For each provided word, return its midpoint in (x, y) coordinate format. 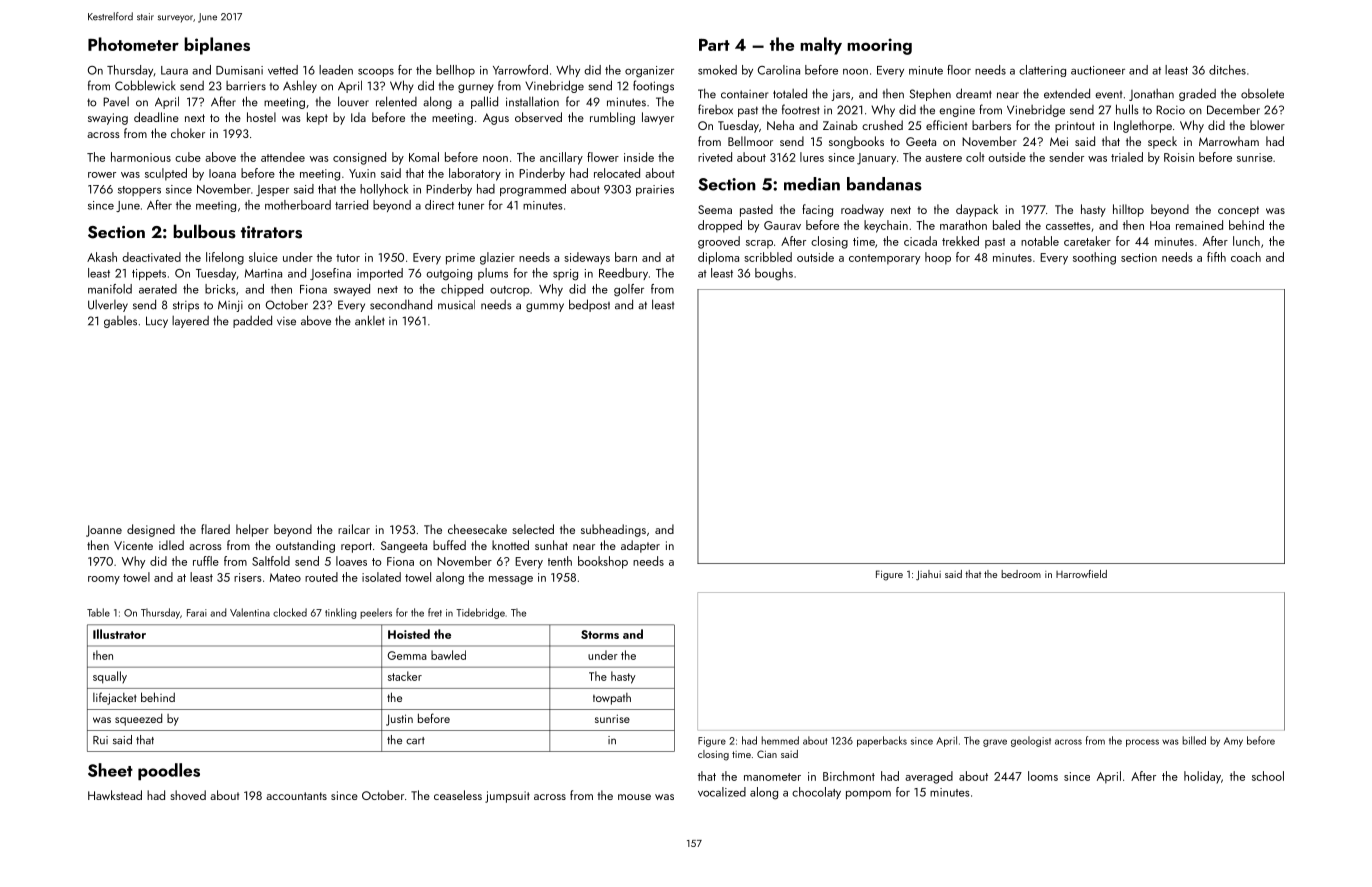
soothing (1094, 258)
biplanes (217, 46)
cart (415, 741)
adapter (640, 546)
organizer (649, 72)
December (1233, 110)
